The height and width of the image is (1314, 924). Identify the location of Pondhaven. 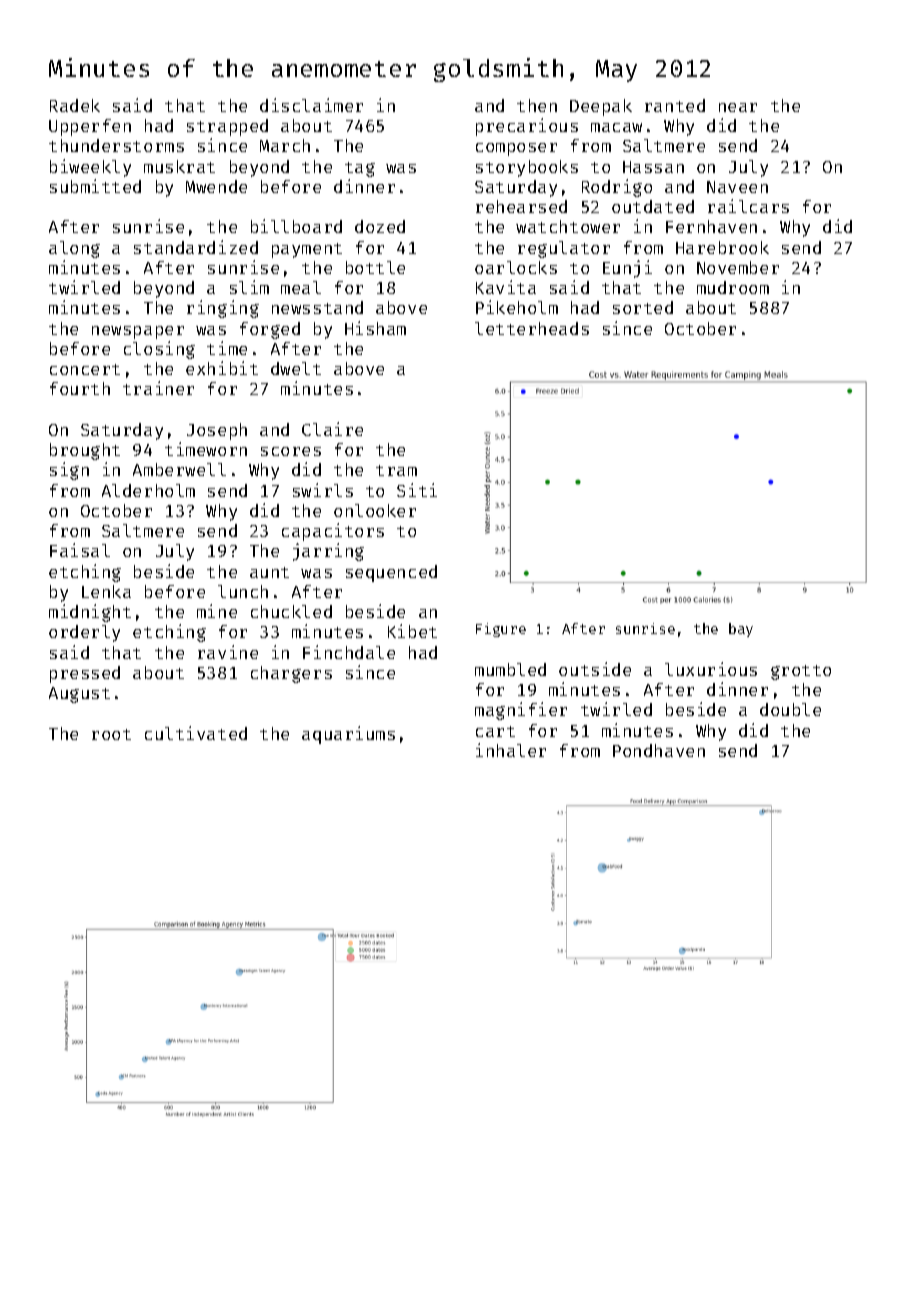
(659, 750).
